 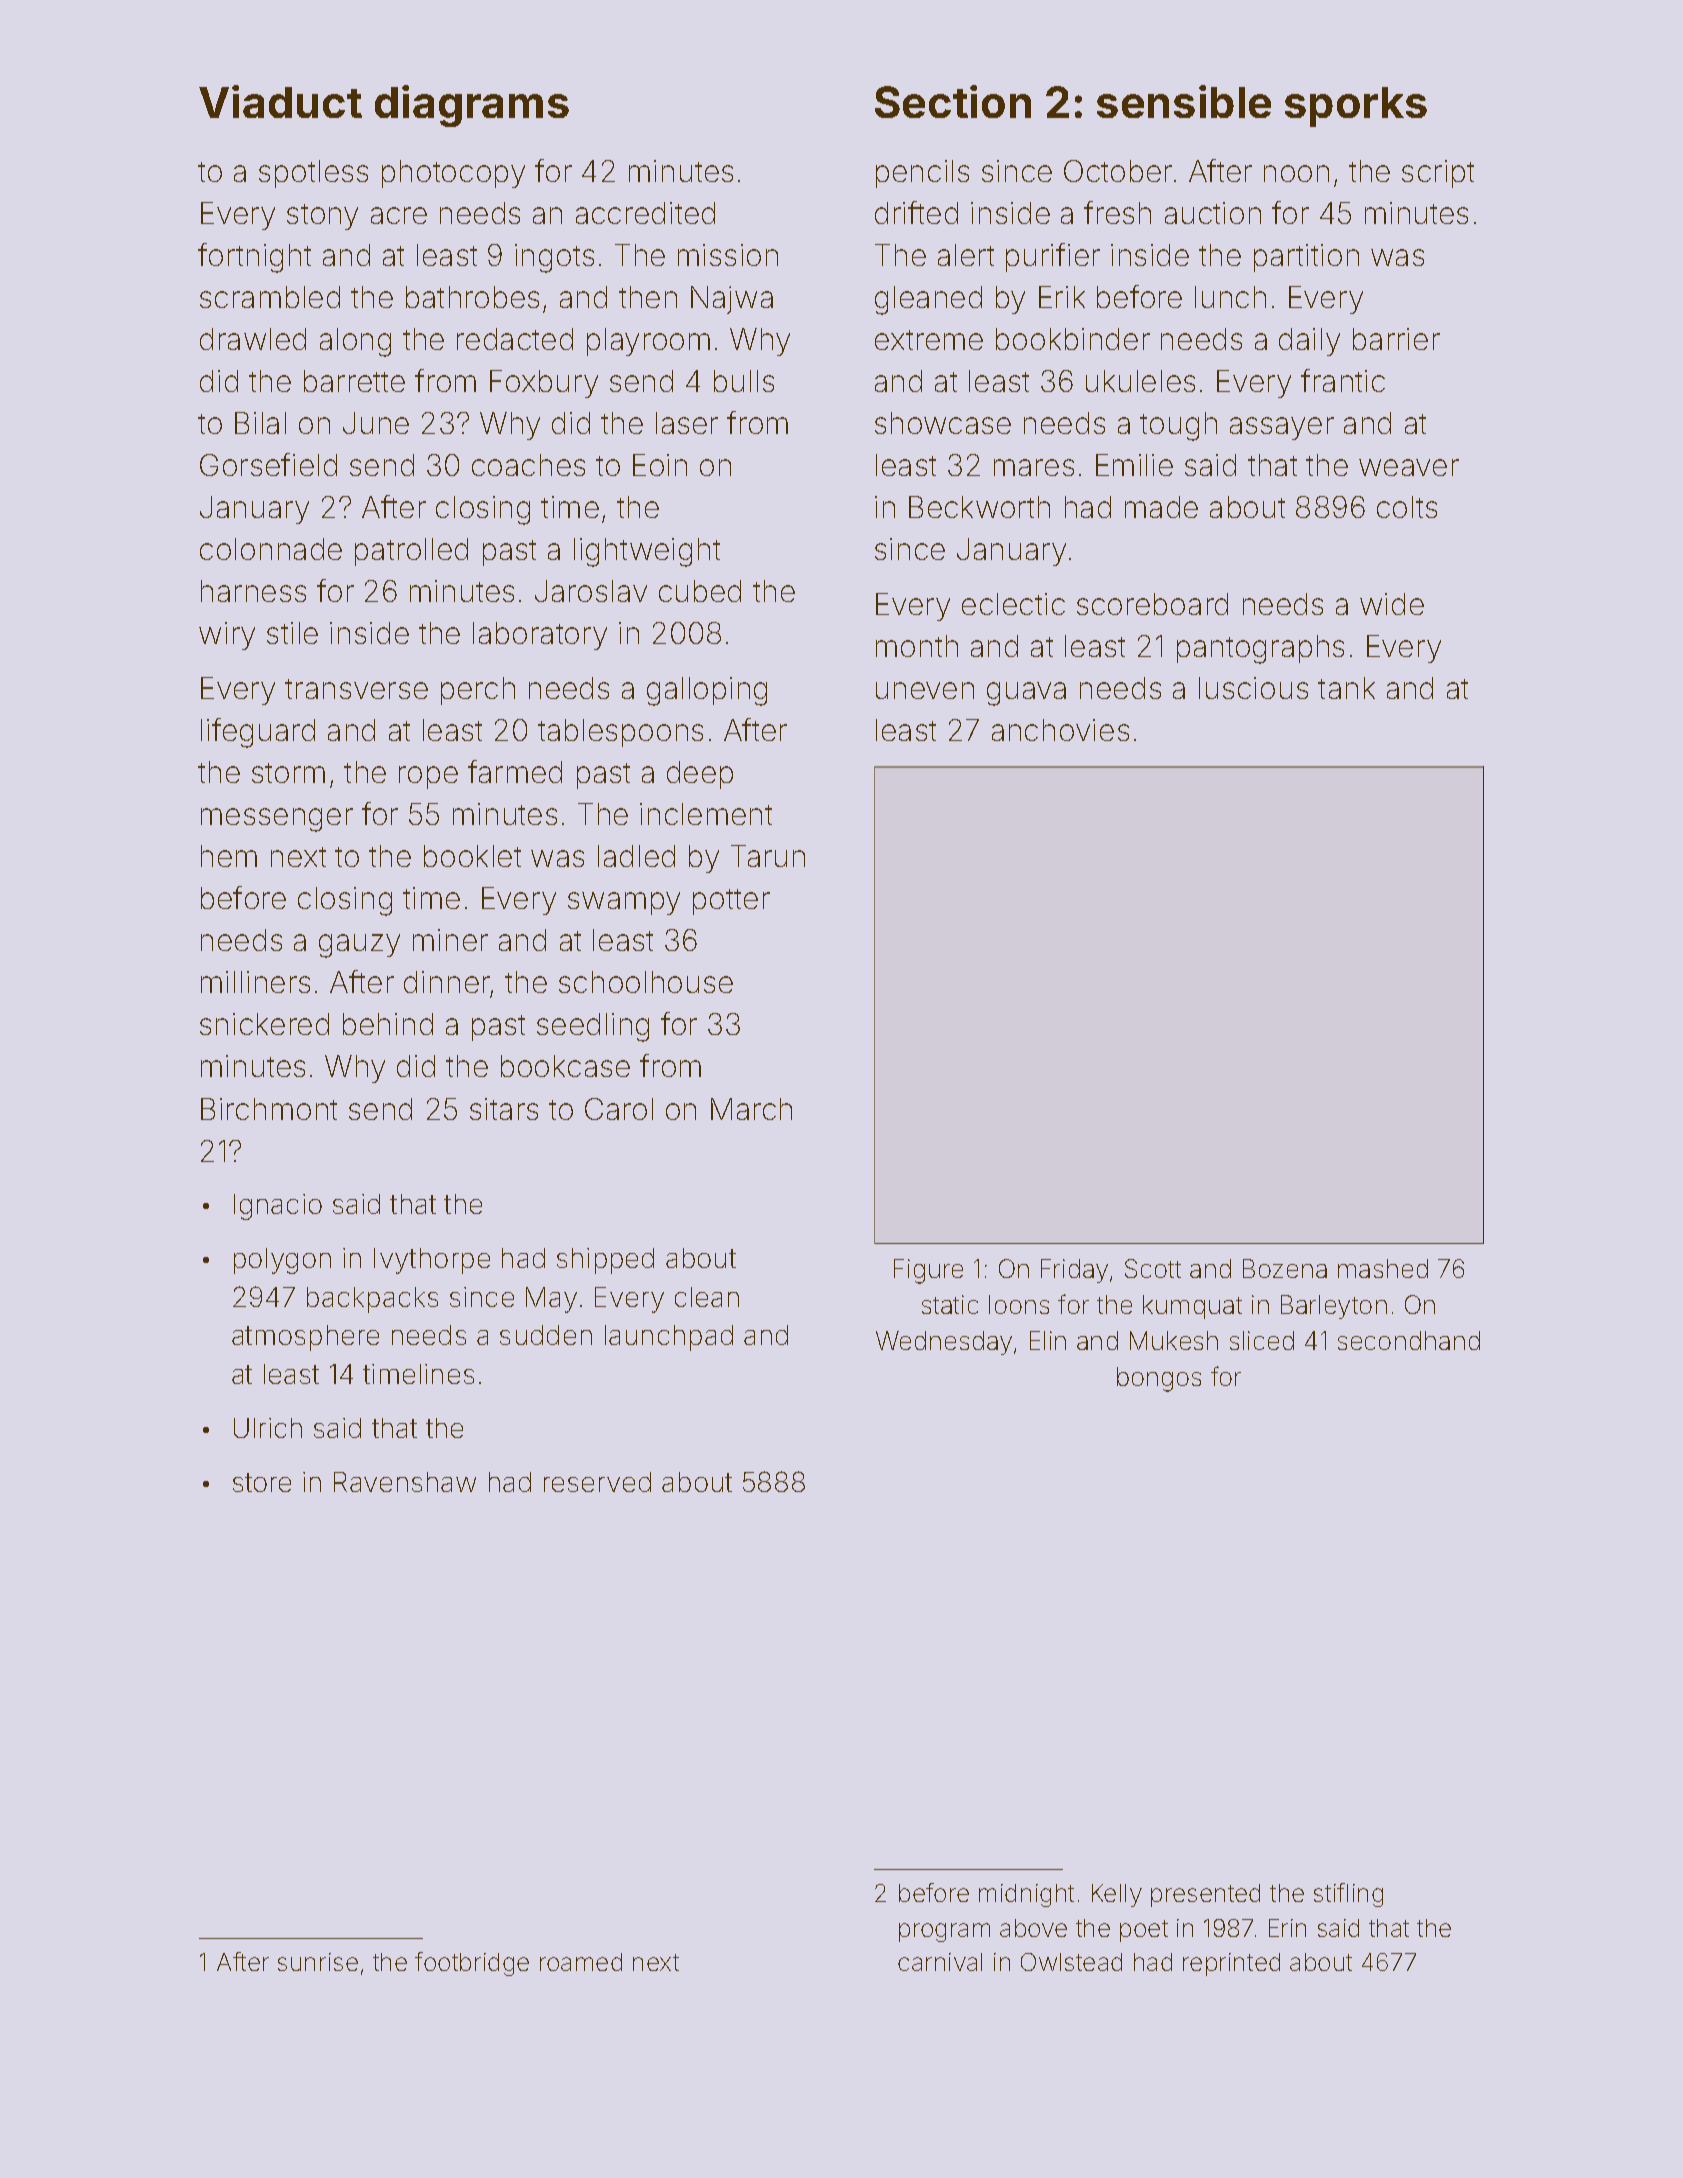 What do you see at coordinates (707, 1297) in the image?
I see `clean` at bounding box center [707, 1297].
